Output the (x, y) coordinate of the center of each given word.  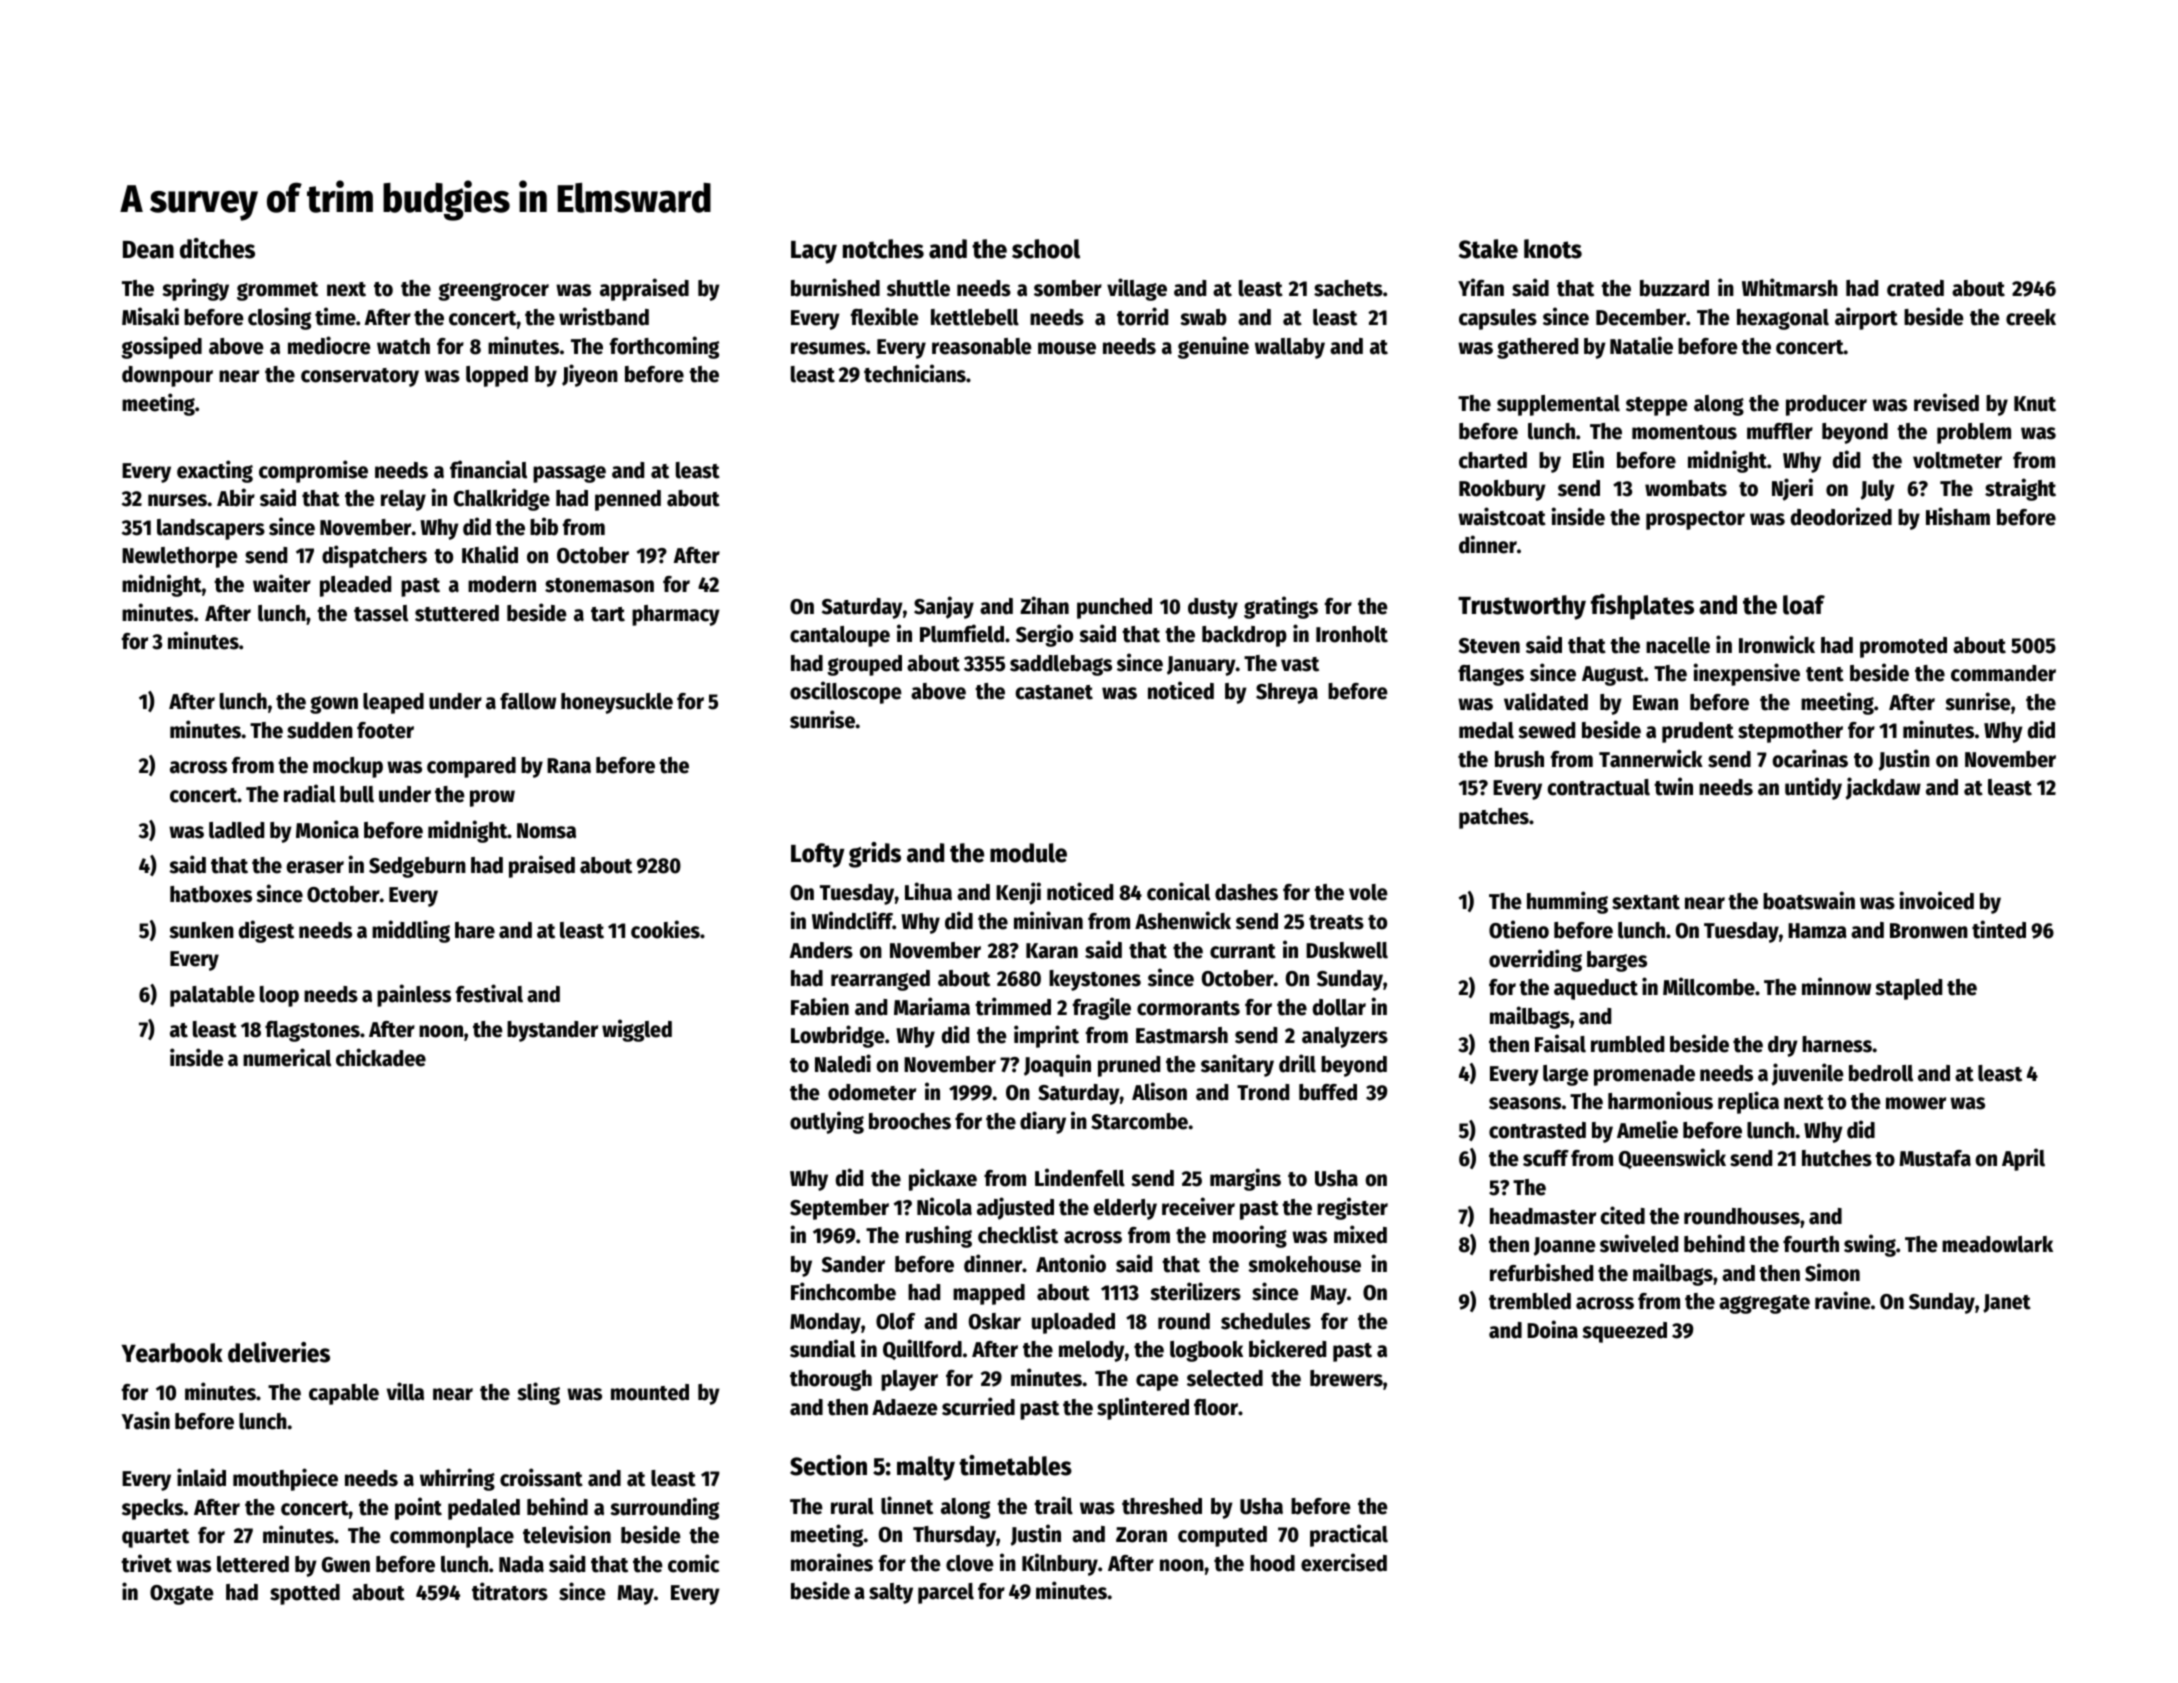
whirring (457, 1479)
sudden (320, 730)
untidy (1813, 788)
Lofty (818, 855)
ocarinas (1810, 758)
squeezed (1624, 1332)
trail (1053, 1505)
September (839, 1209)
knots (1553, 249)
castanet (1054, 692)
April (2023, 1159)
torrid (1142, 316)
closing (279, 318)
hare (475, 930)
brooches (910, 1121)
